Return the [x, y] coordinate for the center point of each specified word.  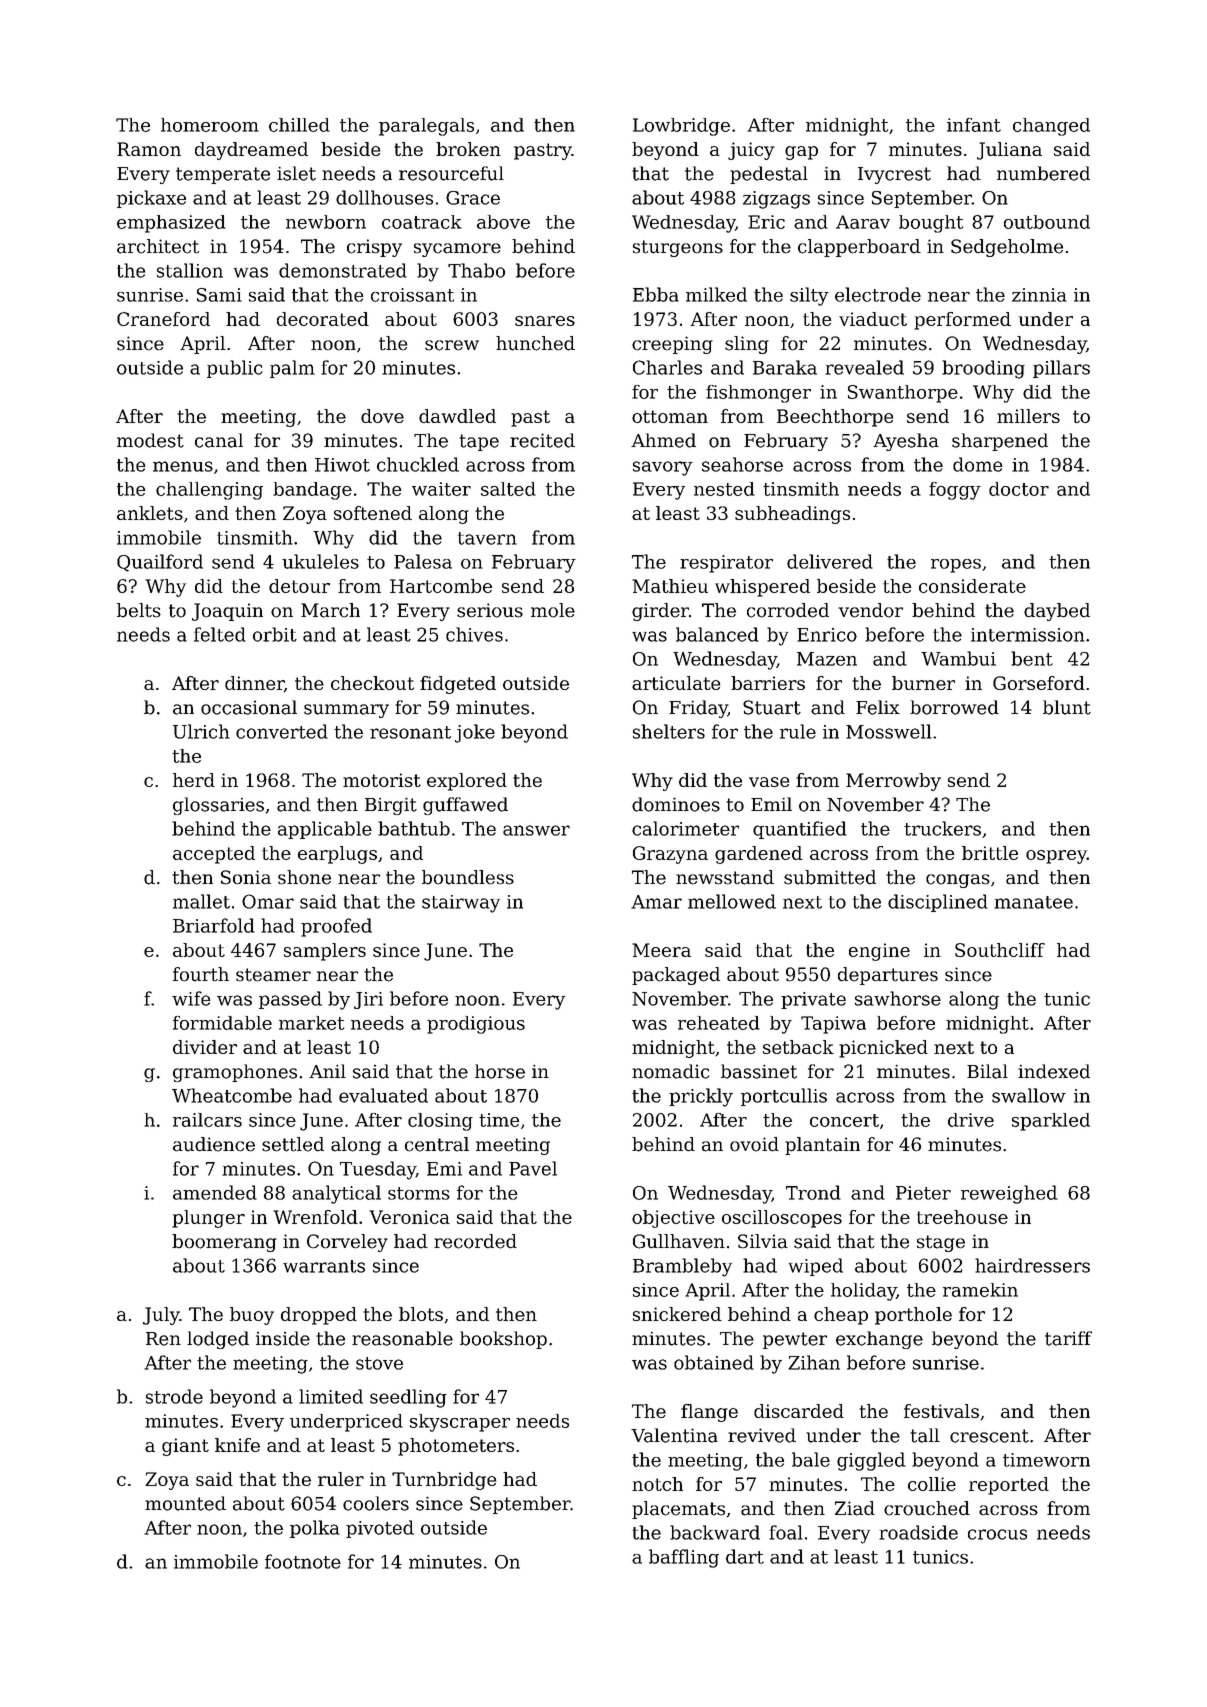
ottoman [670, 416]
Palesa [423, 561]
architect [158, 246]
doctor [1019, 489]
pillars [1061, 369]
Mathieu [670, 586]
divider [205, 1047]
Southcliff [1000, 950]
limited [331, 1396]
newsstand [725, 877]
